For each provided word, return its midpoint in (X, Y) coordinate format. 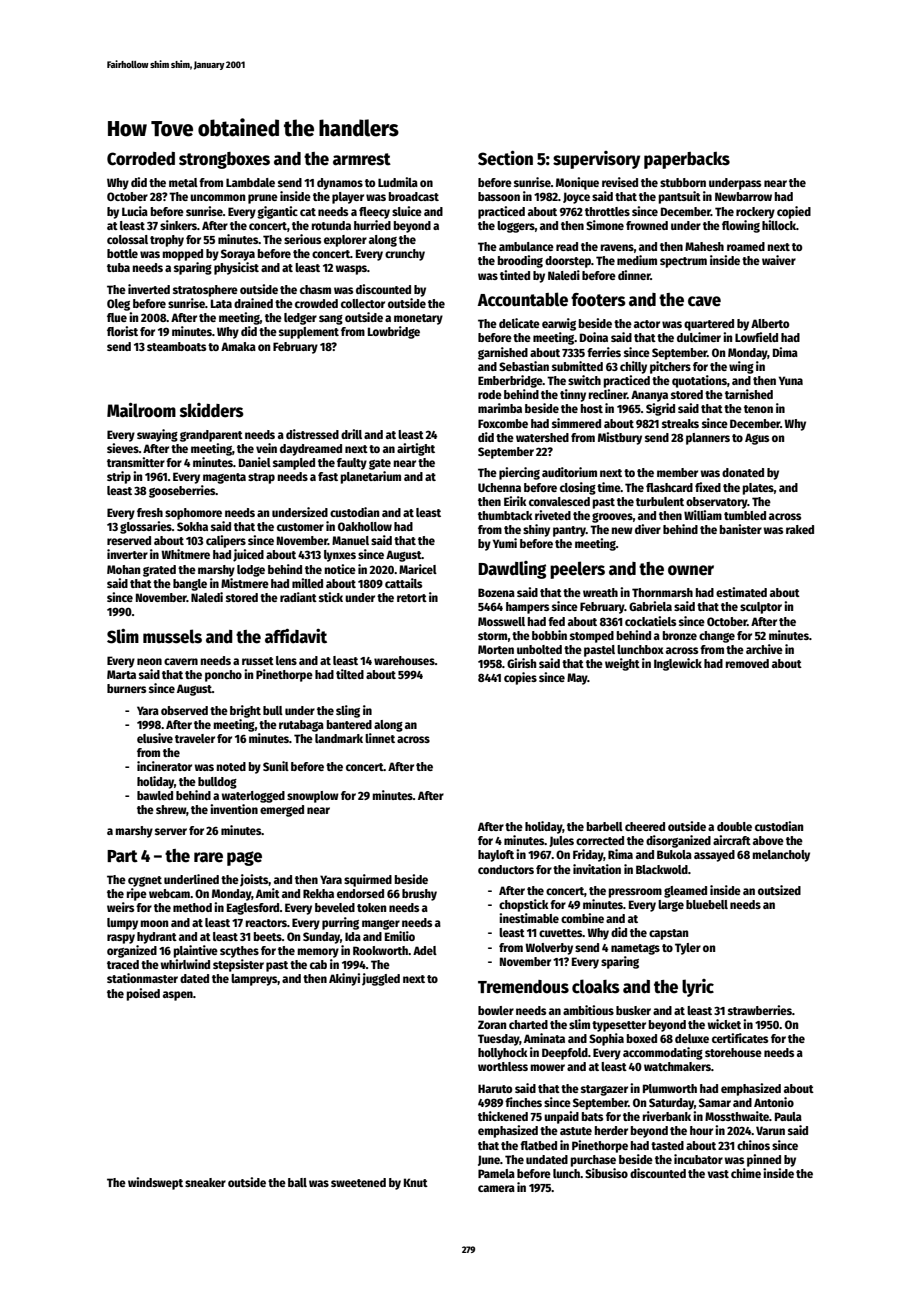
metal (183, 182)
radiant (298, 597)
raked (800, 529)
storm (493, 636)
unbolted (539, 649)
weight (622, 664)
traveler (195, 738)
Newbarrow (743, 196)
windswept (155, 1183)
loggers (516, 227)
